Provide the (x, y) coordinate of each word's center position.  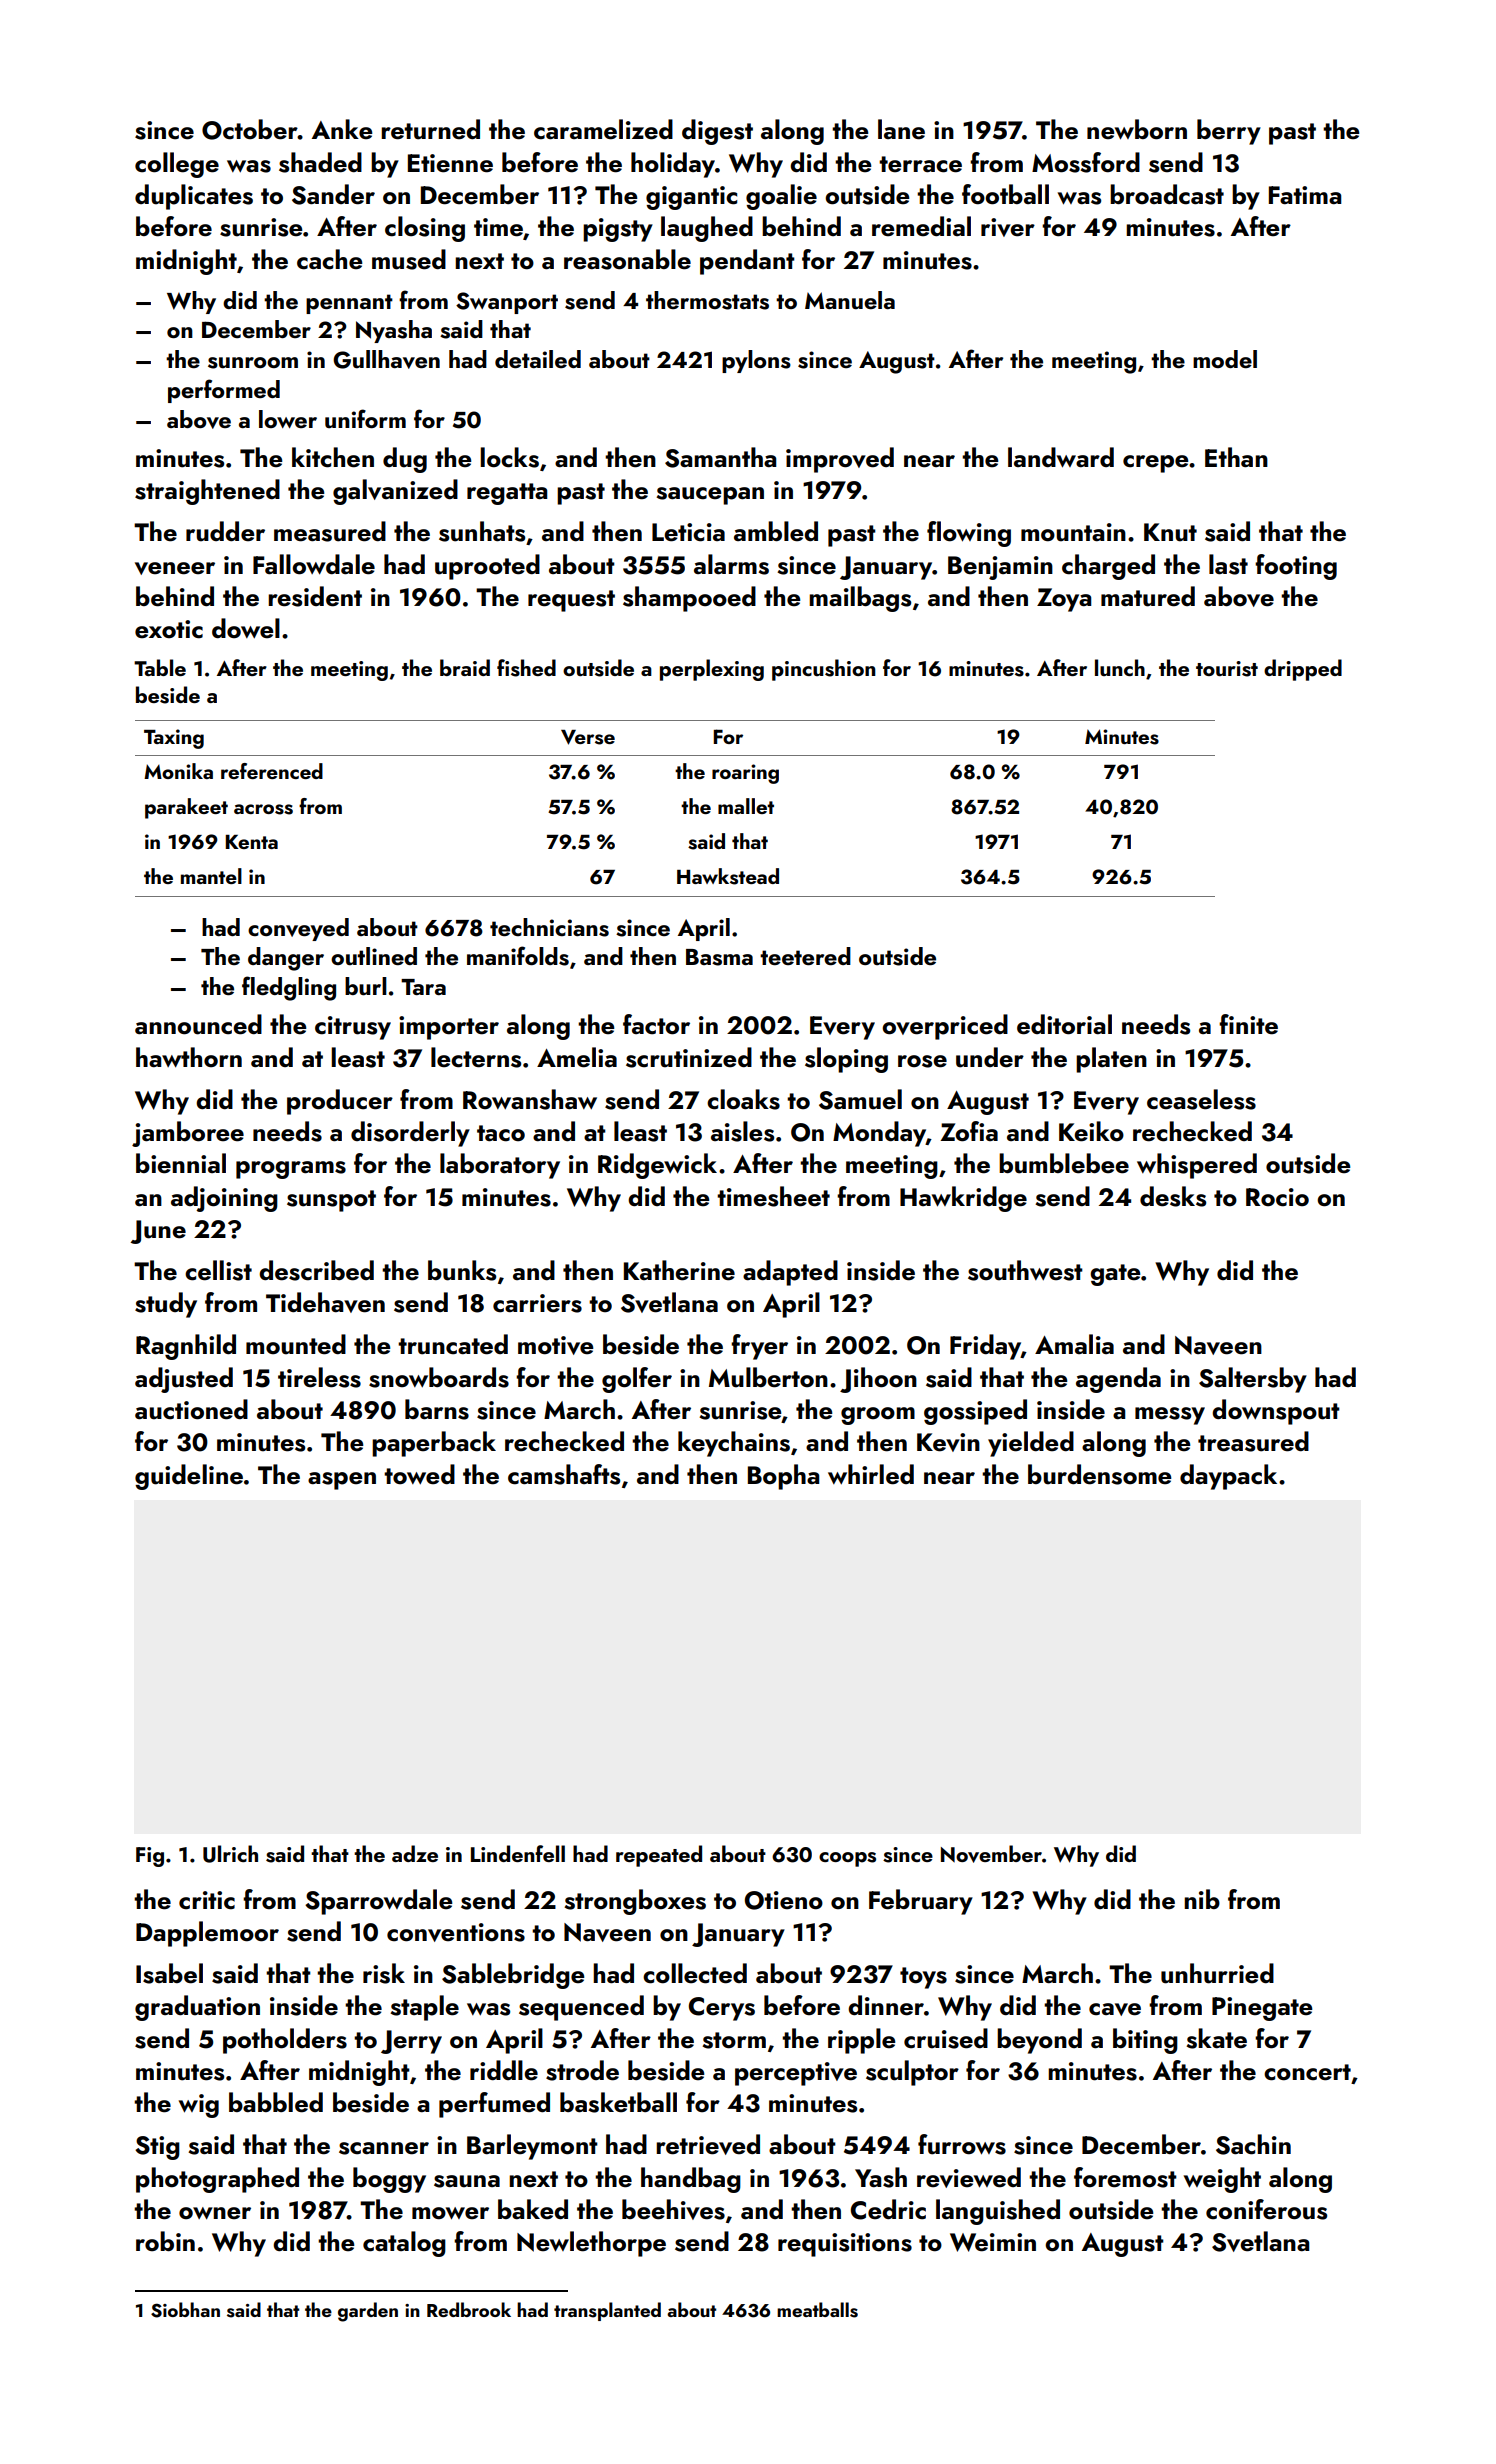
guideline (189, 1477)
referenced (272, 771)
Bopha (783, 1477)
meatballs (817, 2310)
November (991, 1854)
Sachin (1253, 2144)
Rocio (1277, 1197)
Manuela (850, 300)
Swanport (507, 303)
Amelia (577, 1057)
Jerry (411, 2042)
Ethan (1236, 457)
